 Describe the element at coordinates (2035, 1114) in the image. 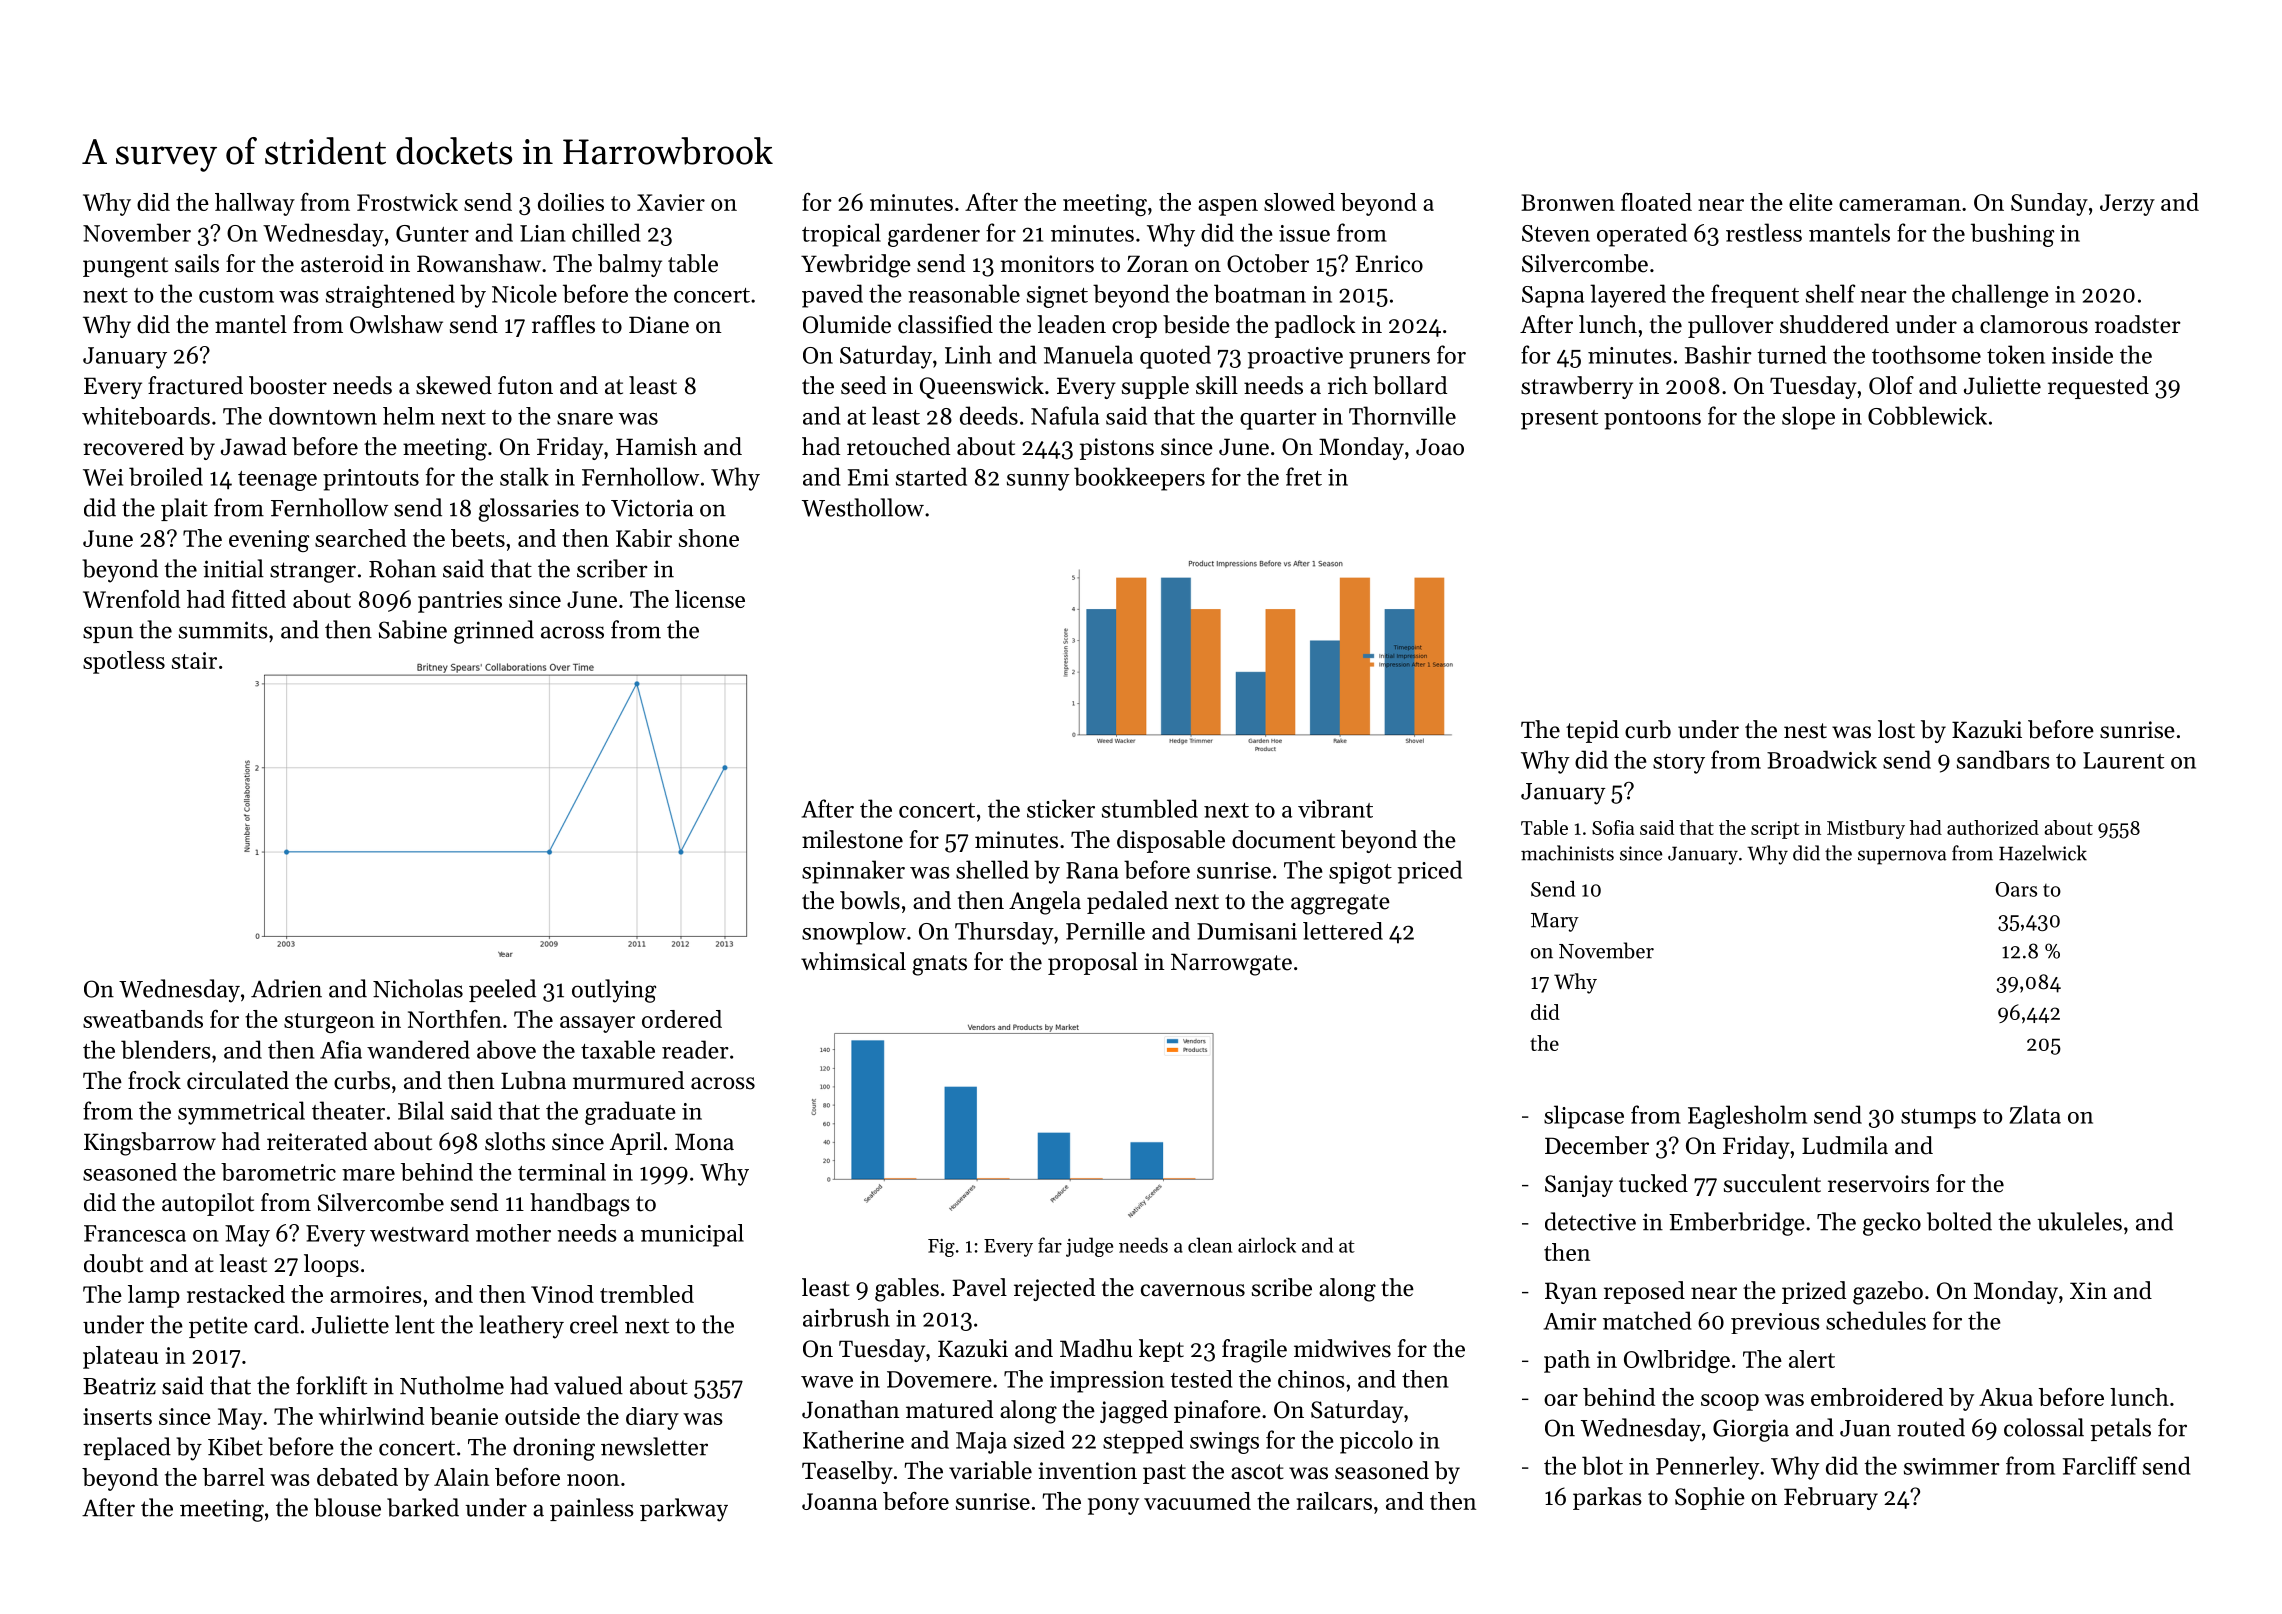

I see `Zlata` at that location.
